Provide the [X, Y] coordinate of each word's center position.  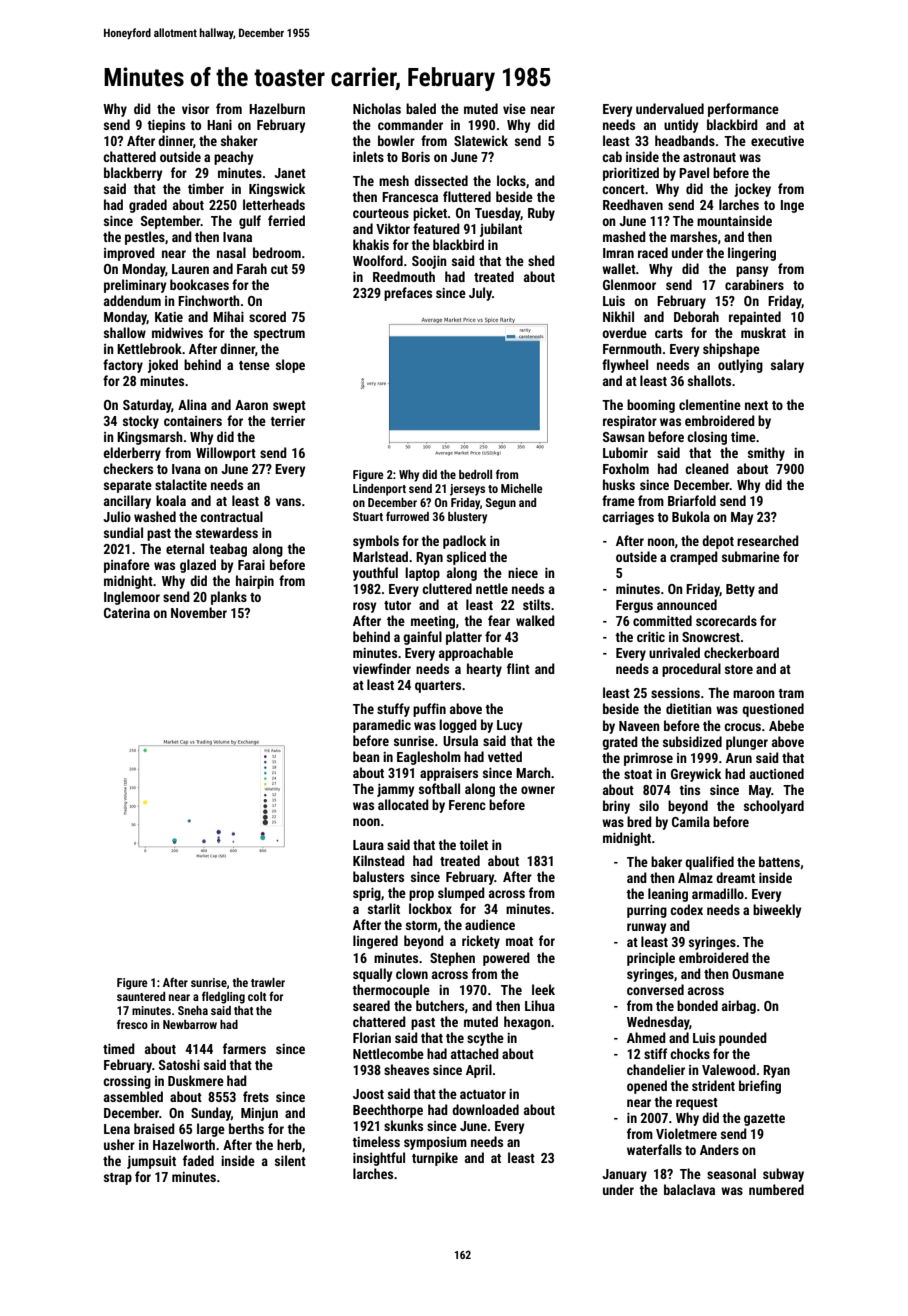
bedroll [475, 474]
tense [254, 365]
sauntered [141, 996]
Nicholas [377, 108]
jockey [752, 190]
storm [421, 925]
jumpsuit [151, 1162]
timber [206, 188]
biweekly [777, 911]
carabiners [754, 284]
